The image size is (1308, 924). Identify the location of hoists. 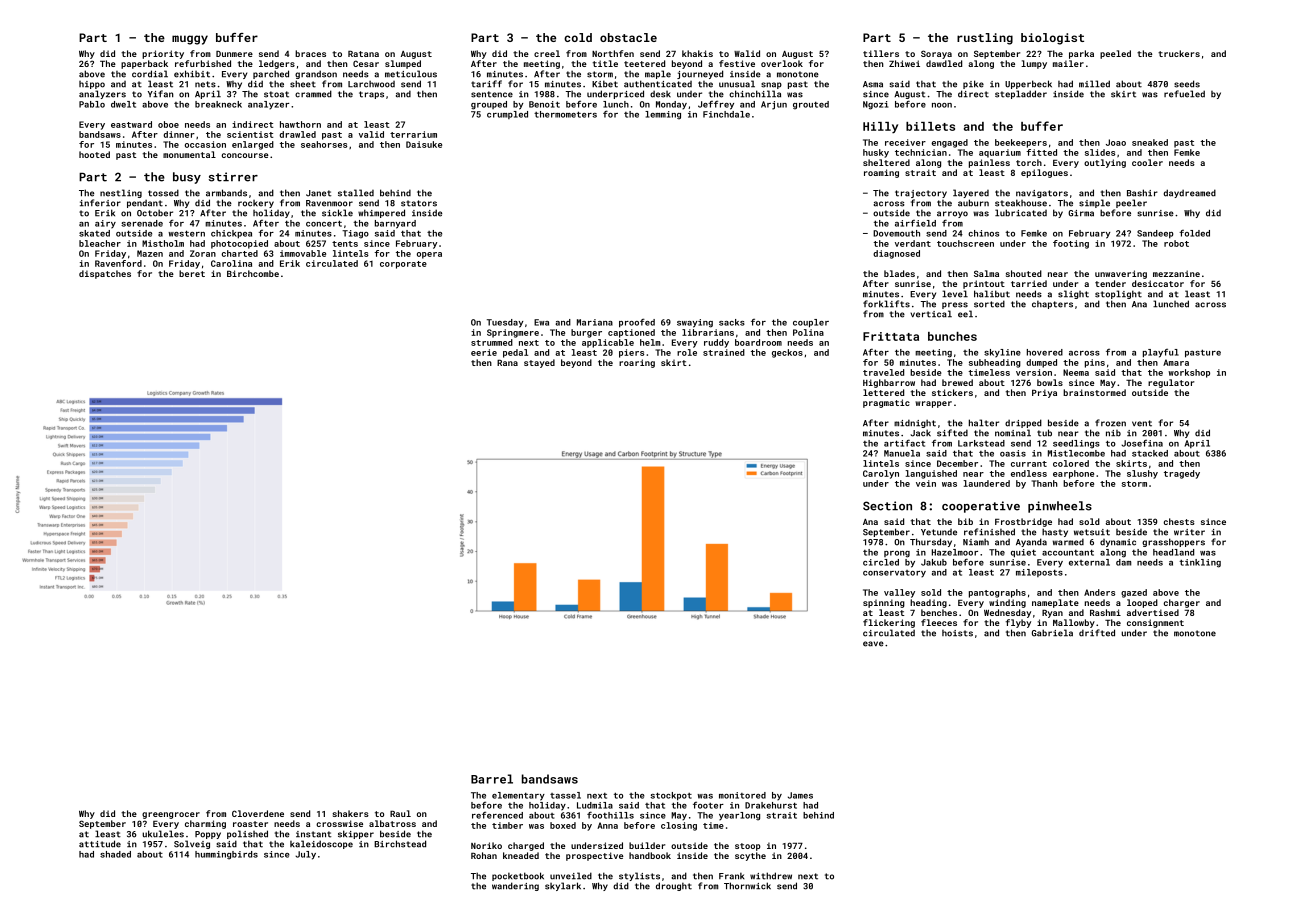
(957, 633).
